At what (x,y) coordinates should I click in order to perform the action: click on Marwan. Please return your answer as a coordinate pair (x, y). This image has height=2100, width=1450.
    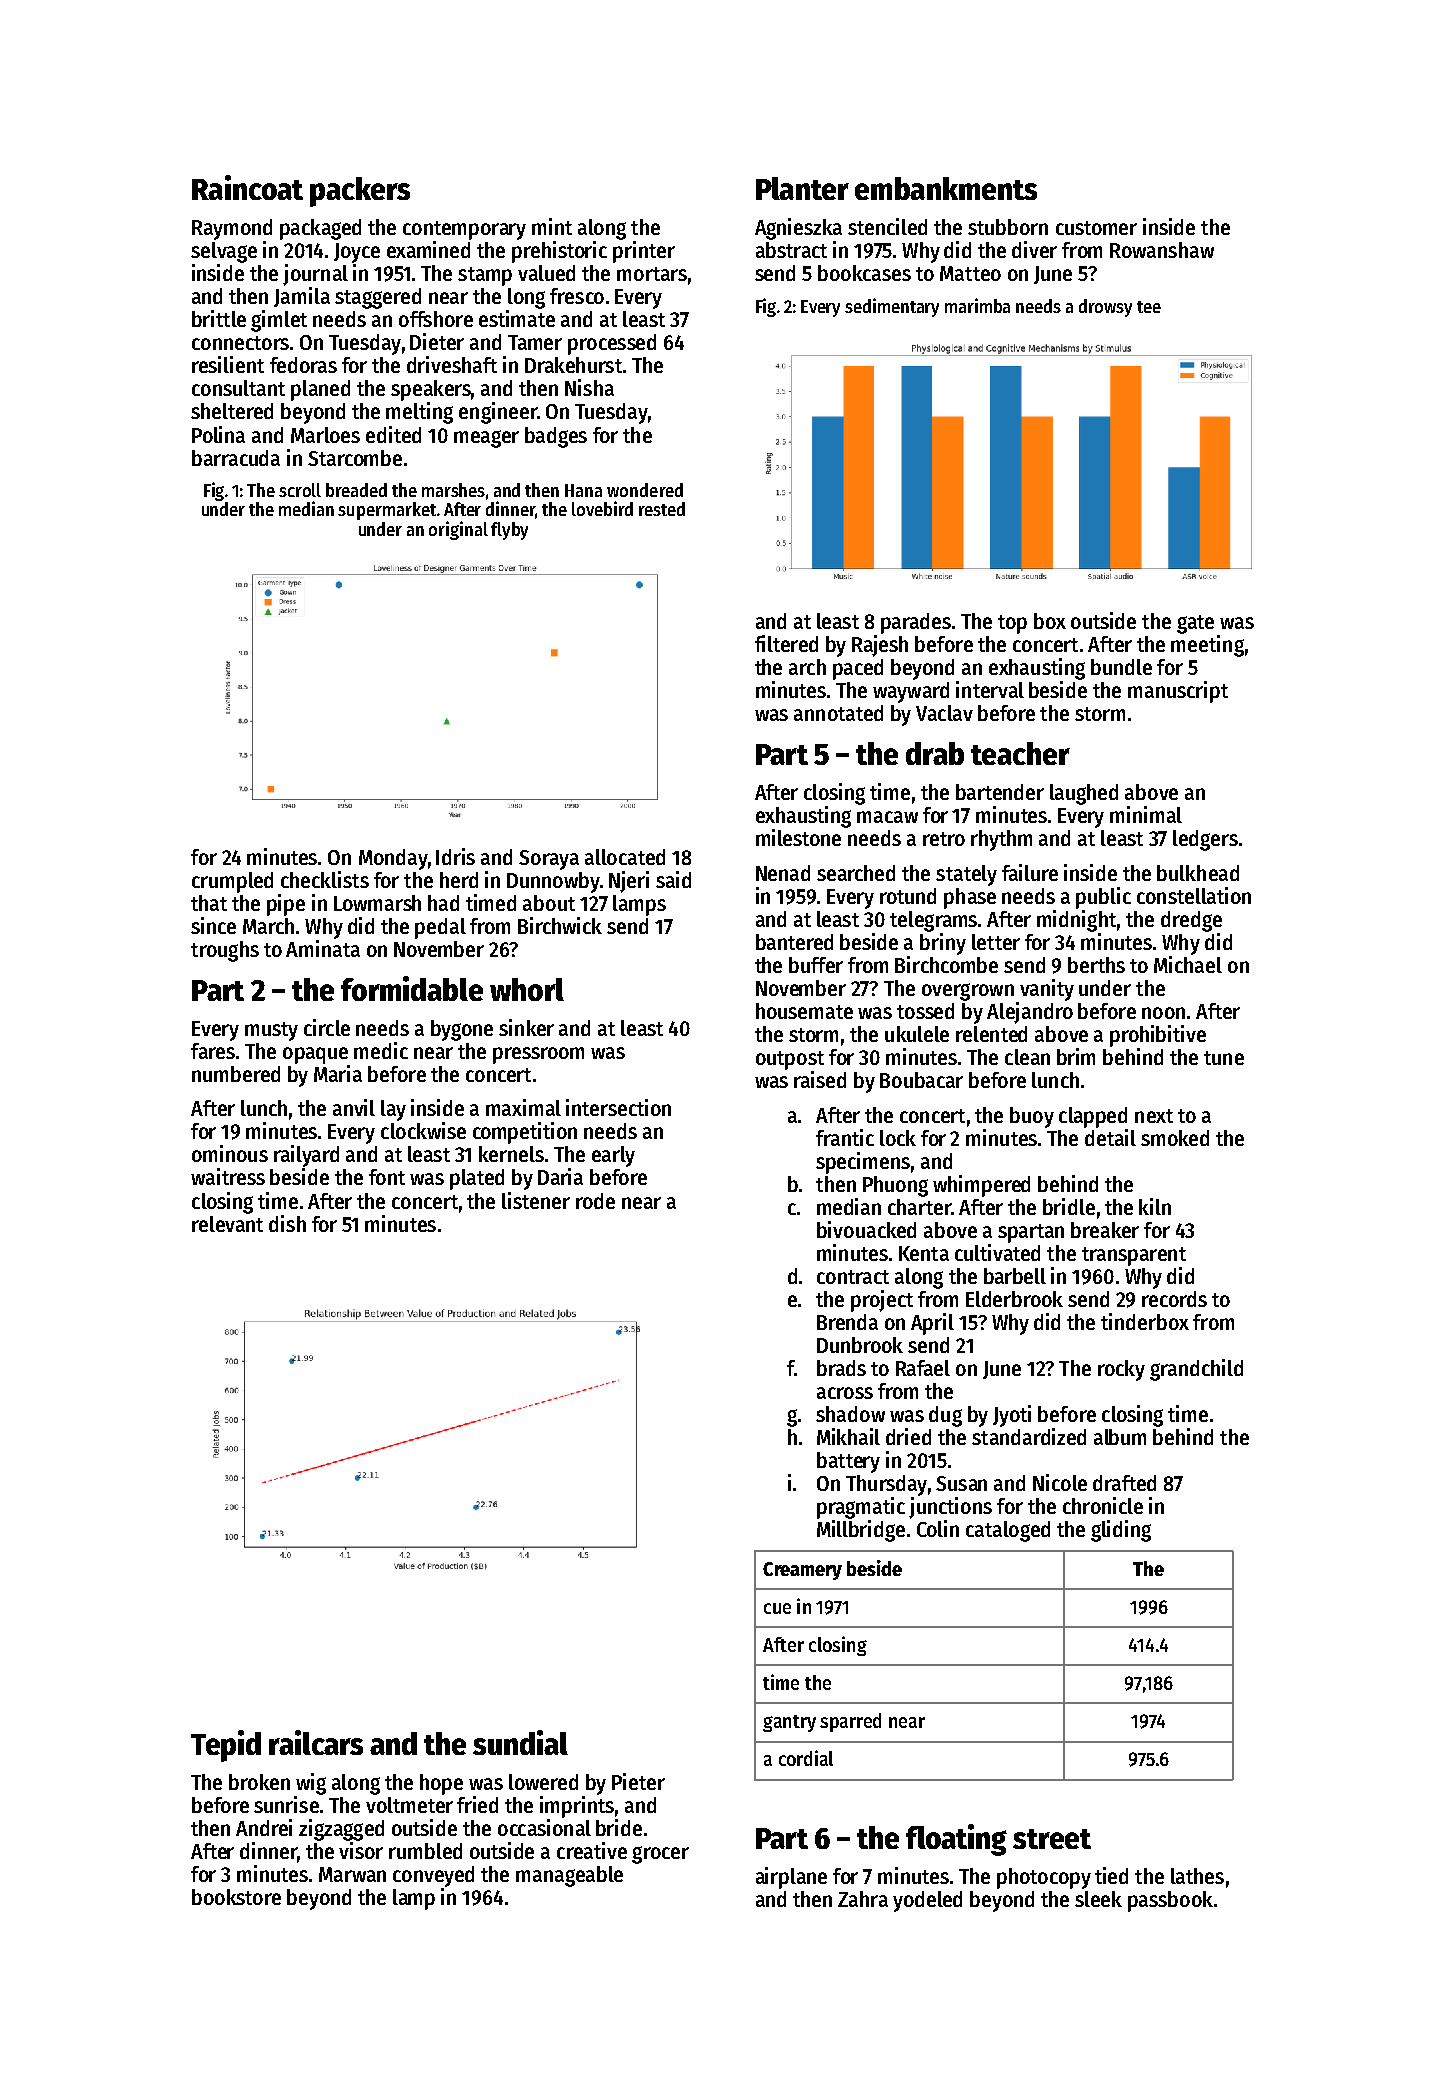
    Looking at the image, I should click on (352, 1874).
